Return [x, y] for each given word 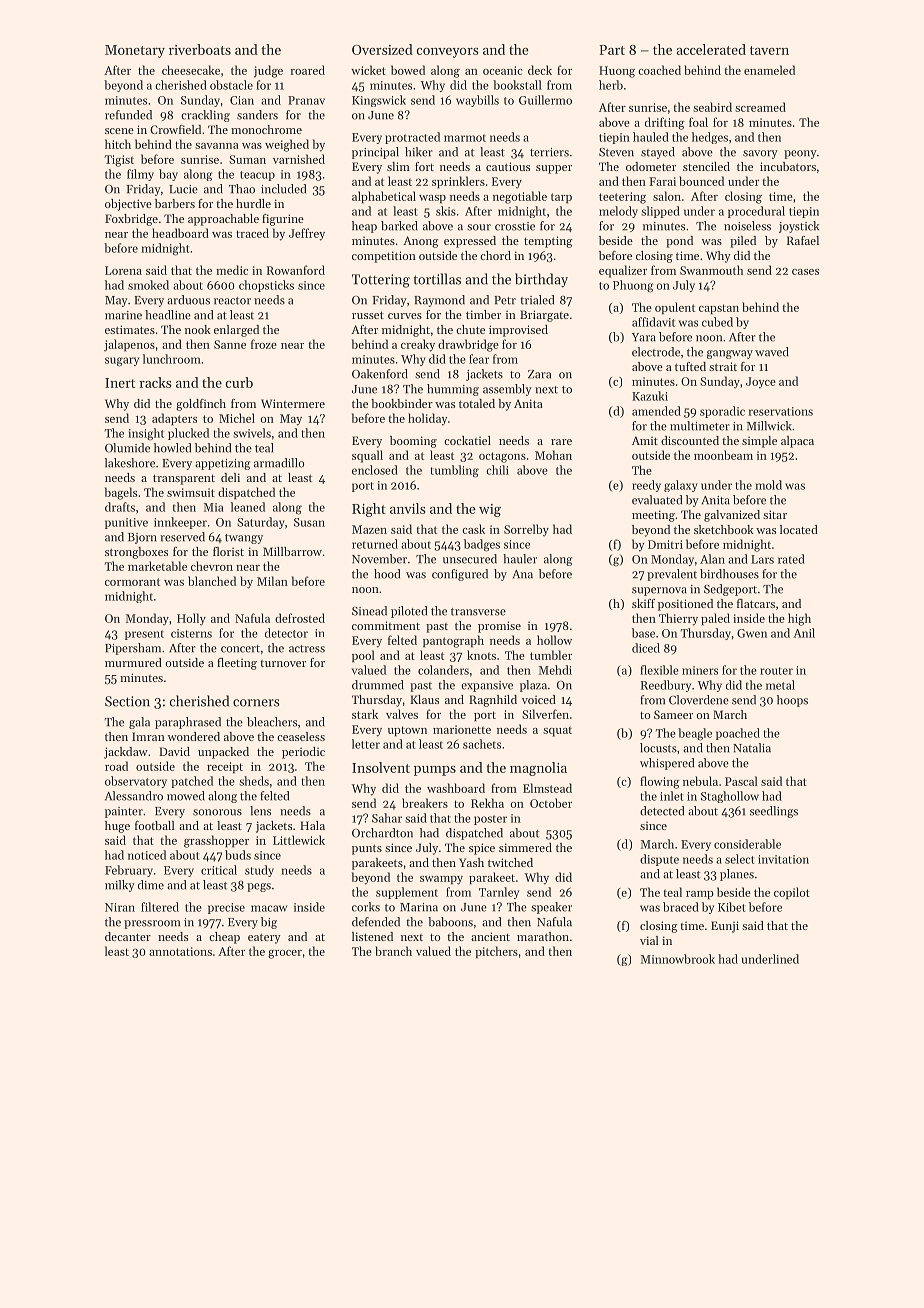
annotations [180, 951]
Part [612, 50]
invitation [783, 859]
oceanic [503, 70]
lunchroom [172, 359]
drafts [120, 507]
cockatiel [467, 440]
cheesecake [191, 70]
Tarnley [499, 893]
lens [260, 811]
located [799, 529]
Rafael [803, 240]
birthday [541, 280]
